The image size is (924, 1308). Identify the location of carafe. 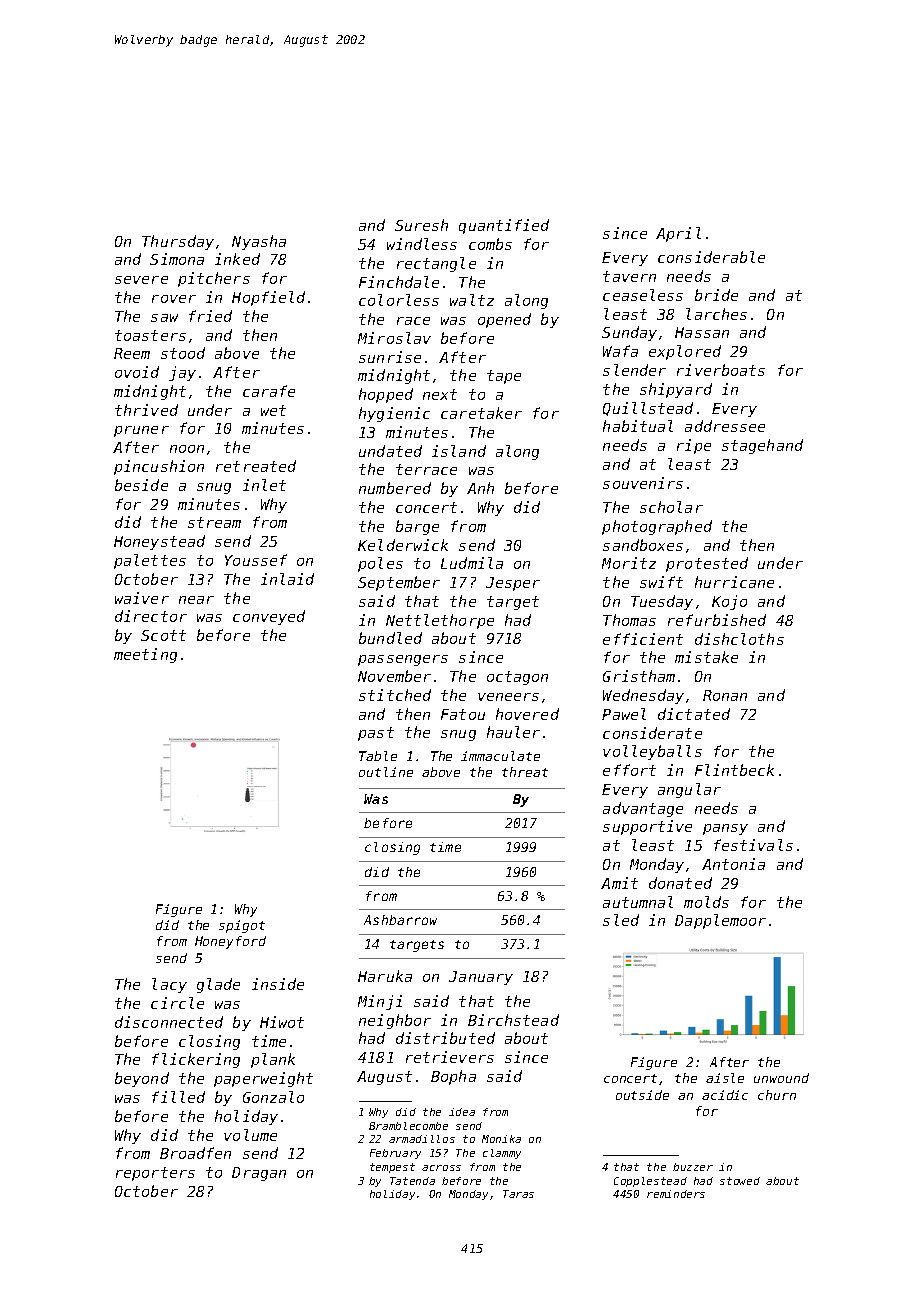
(269, 391).
